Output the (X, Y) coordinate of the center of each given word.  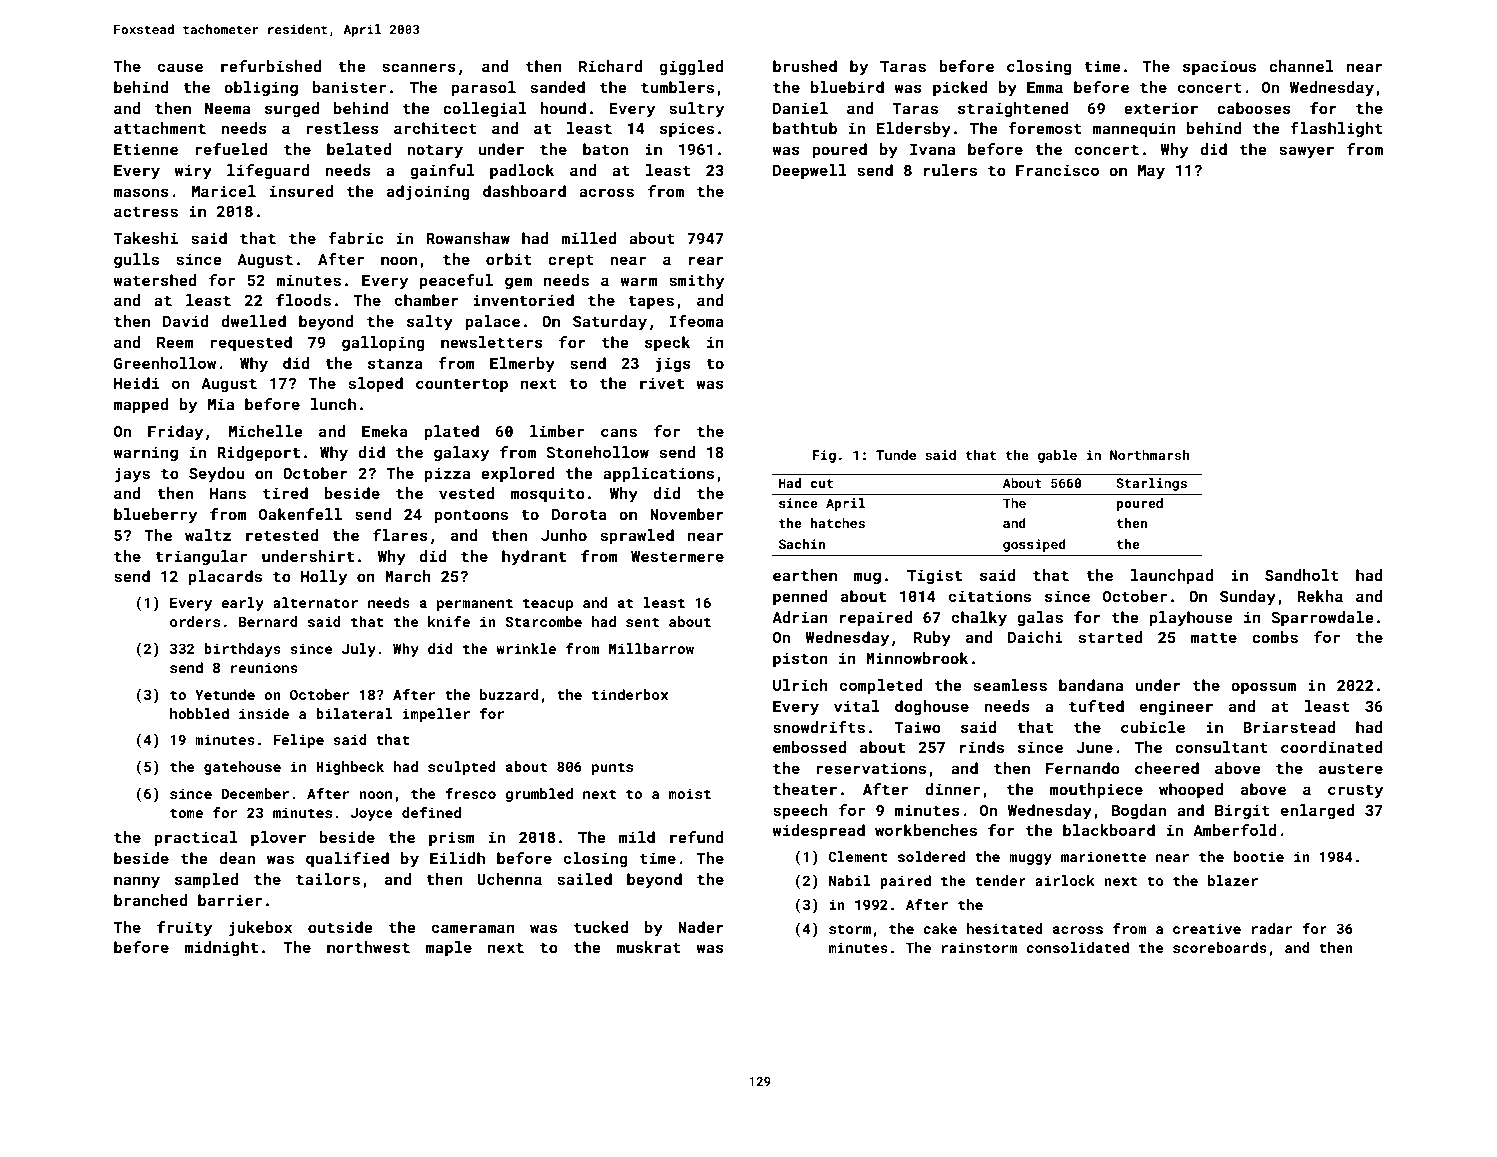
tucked (601, 927)
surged (292, 110)
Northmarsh (1150, 455)
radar (1272, 928)
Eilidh (457, 858)
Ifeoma (696, 321)
